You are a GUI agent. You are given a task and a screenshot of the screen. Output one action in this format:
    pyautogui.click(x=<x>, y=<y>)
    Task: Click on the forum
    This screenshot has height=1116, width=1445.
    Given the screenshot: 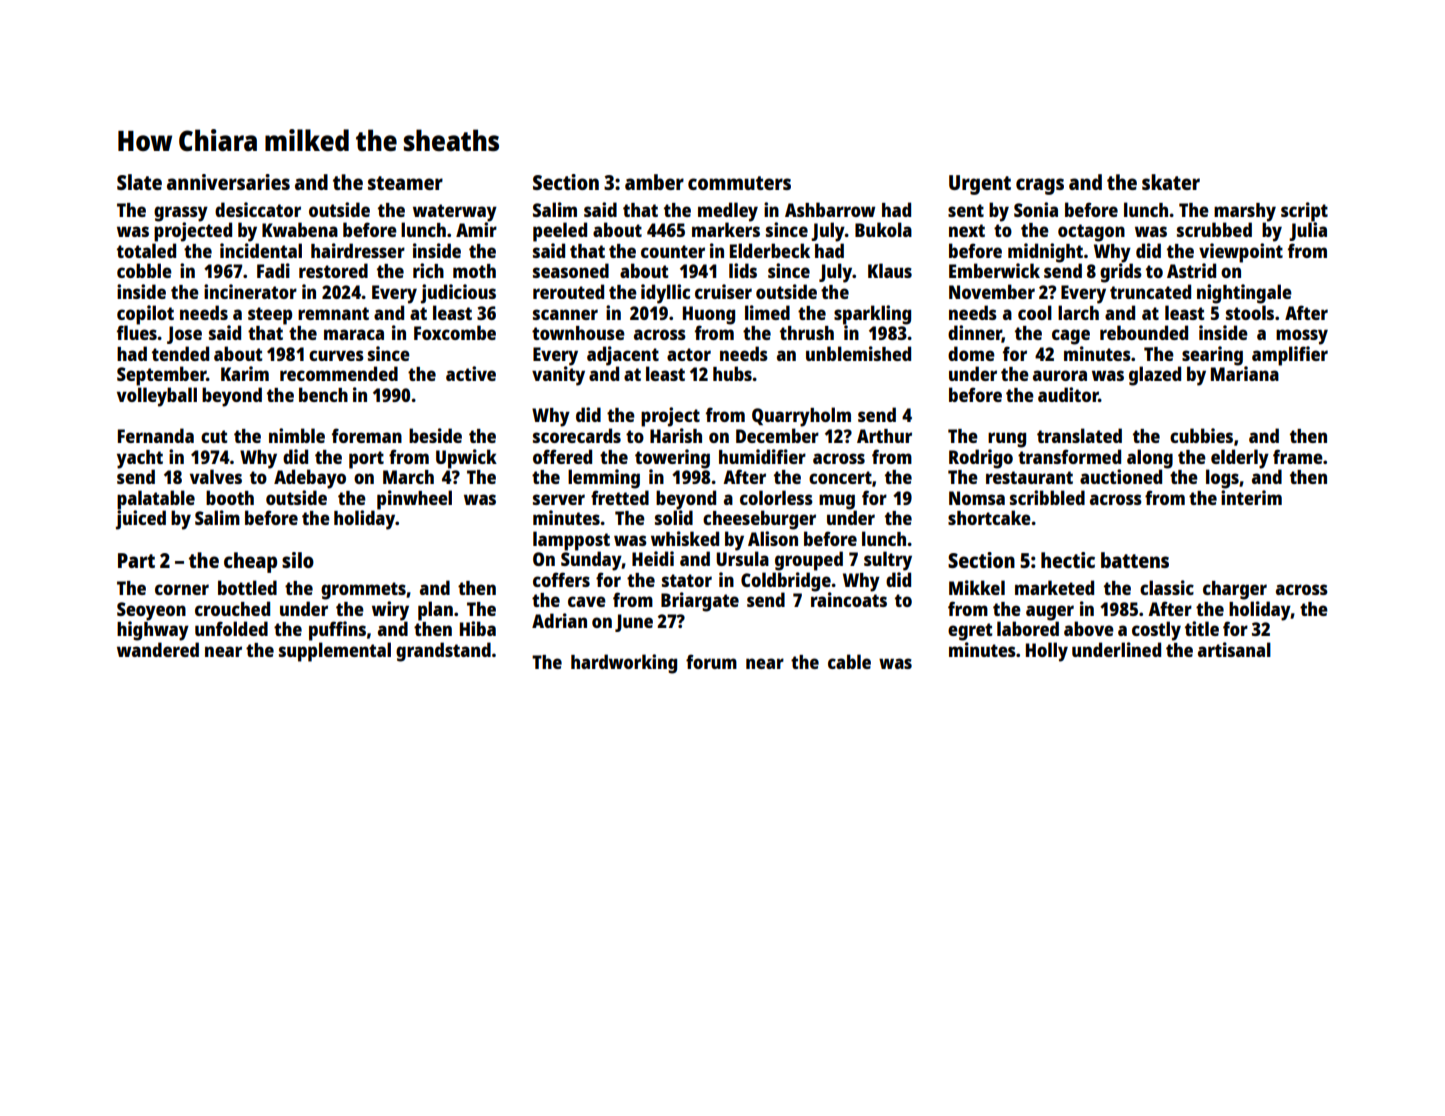 What is the action you would take?
    pyautogui.click(x=711, y=661)
